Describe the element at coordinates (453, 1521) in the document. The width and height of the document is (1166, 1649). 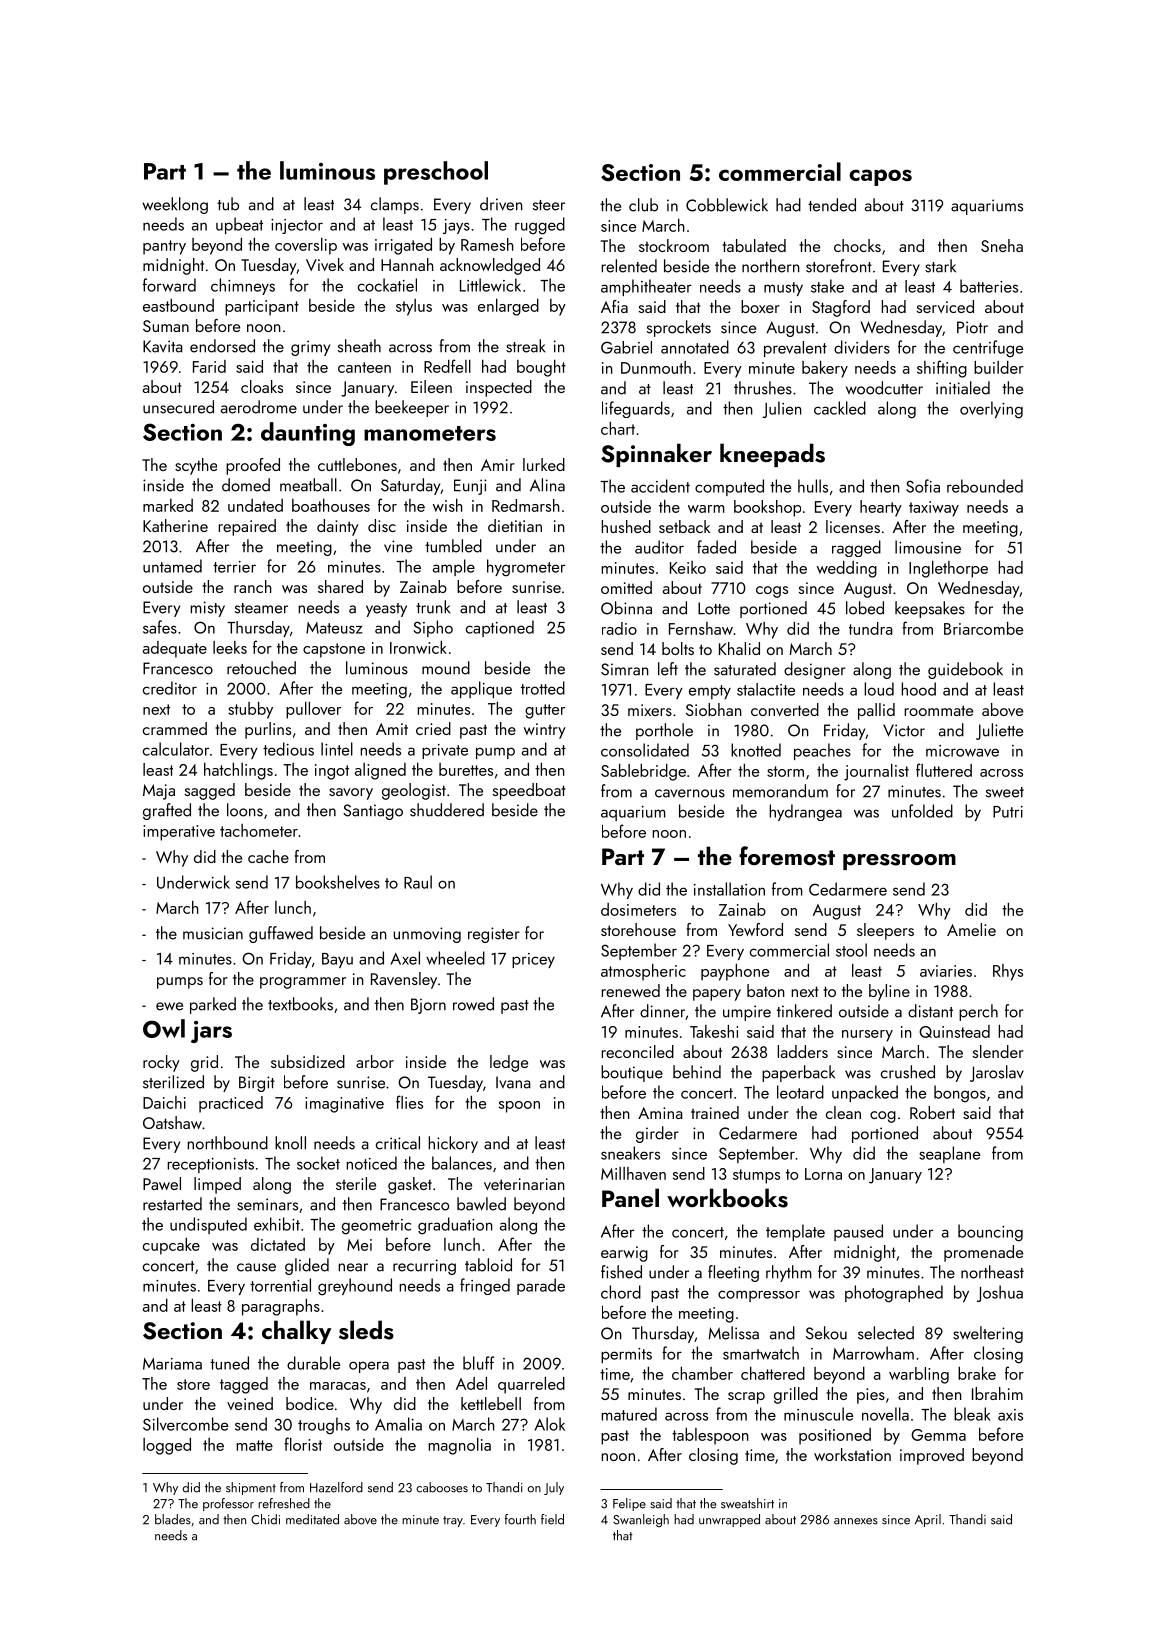
I see `tray` at that location.
